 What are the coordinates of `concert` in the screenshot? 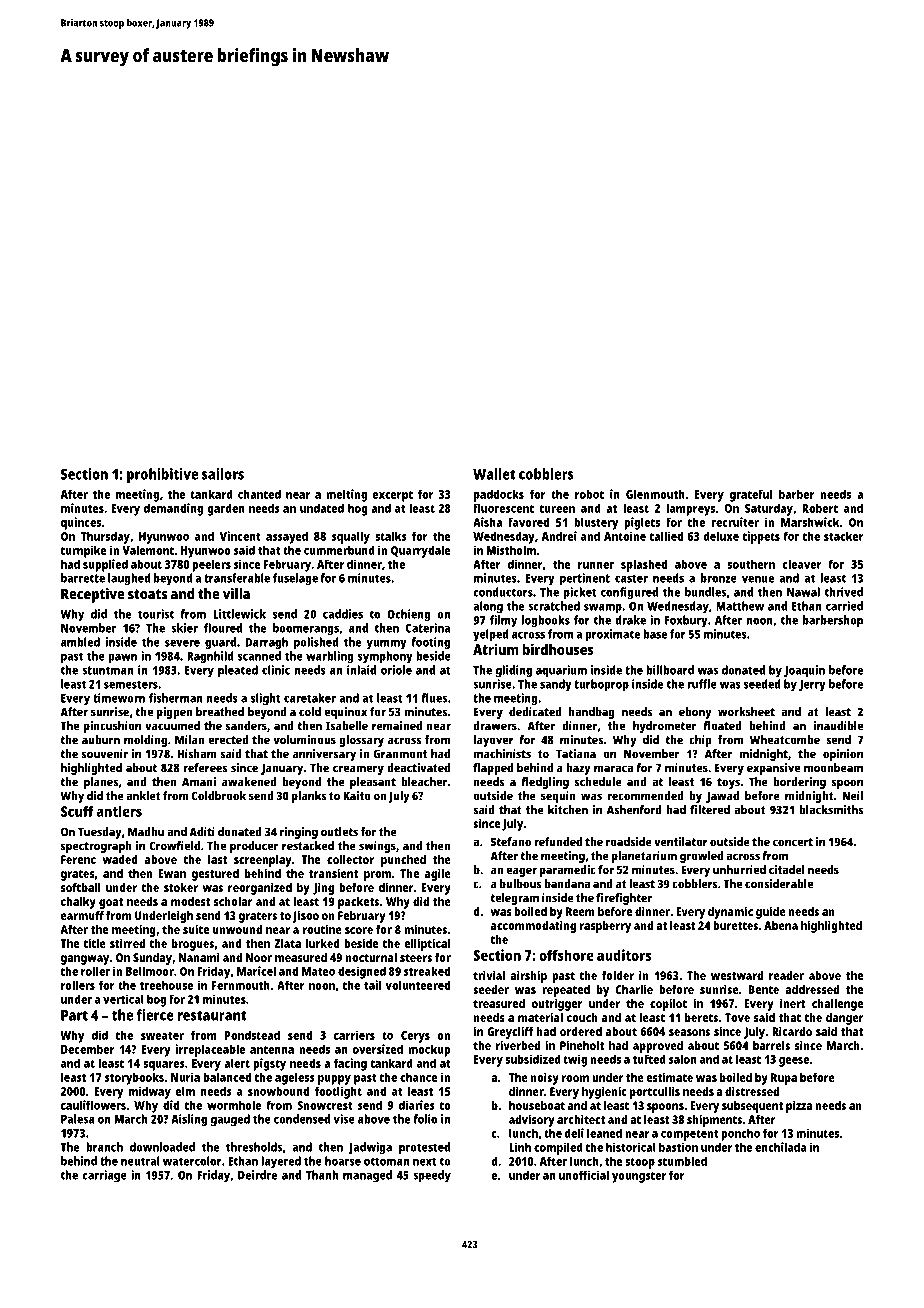 It's located at (793, 842).
